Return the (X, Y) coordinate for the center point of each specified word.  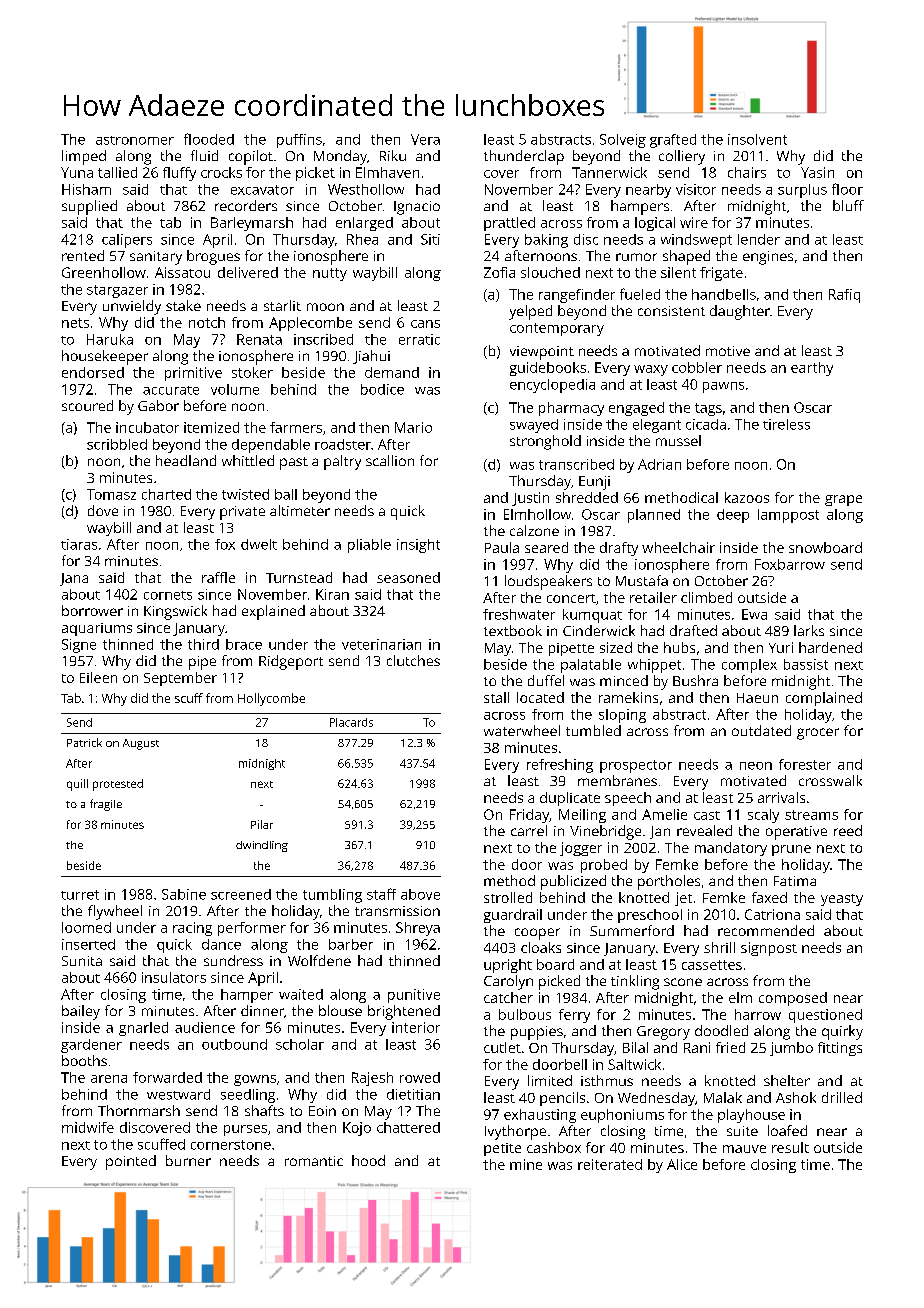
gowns (255, 1080)
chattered (408, 1127)
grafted (673, 141)
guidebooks (548, 369)
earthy (812, 369)
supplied (89, 207)
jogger (581, 849)
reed (848, 830)
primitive (193, 374)
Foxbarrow (790, 564)
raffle (218, 577)
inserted (88, 944)
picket (315, 174)
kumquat (592, 616)
